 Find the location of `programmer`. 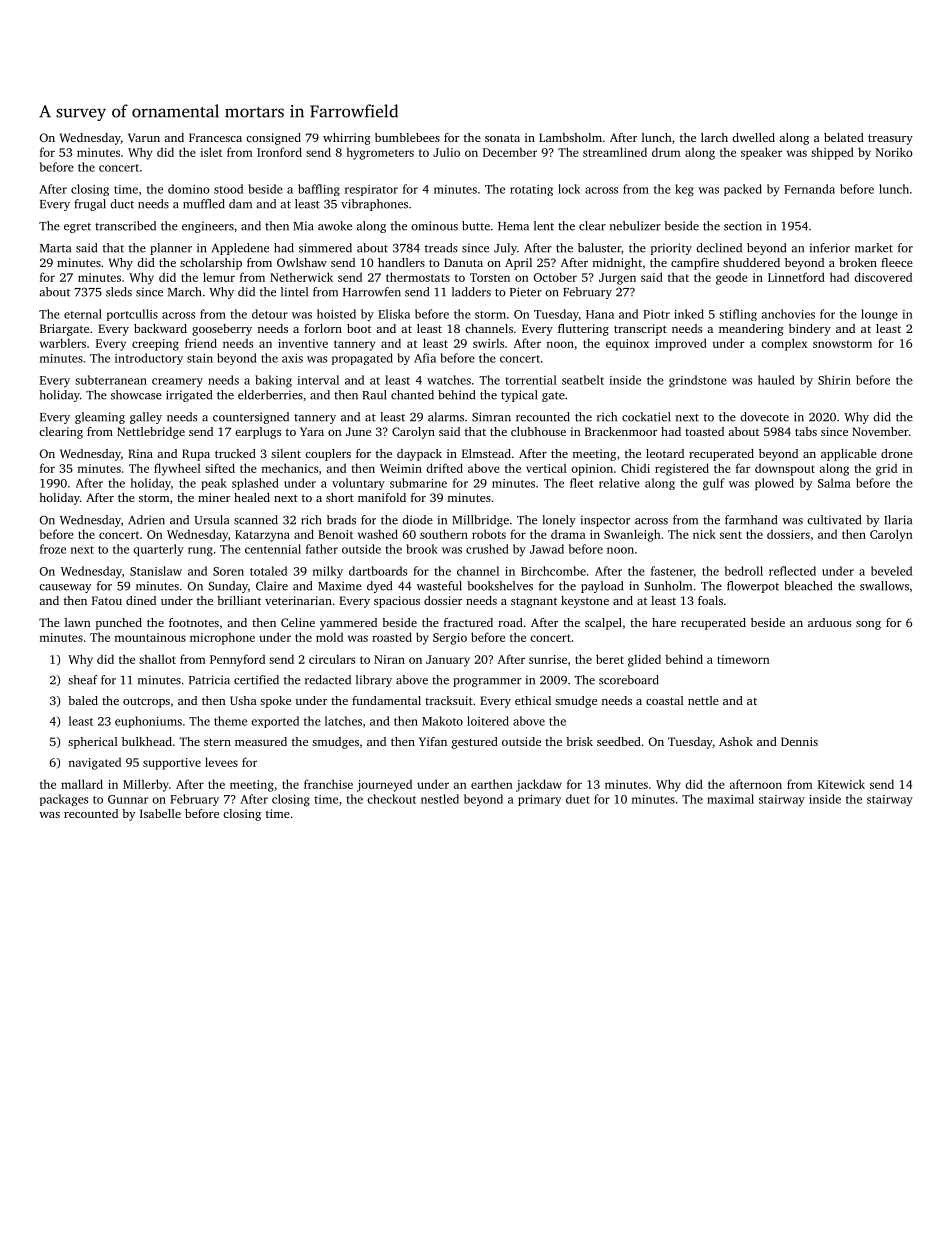

programmer is located at coordinates (487, 682).
